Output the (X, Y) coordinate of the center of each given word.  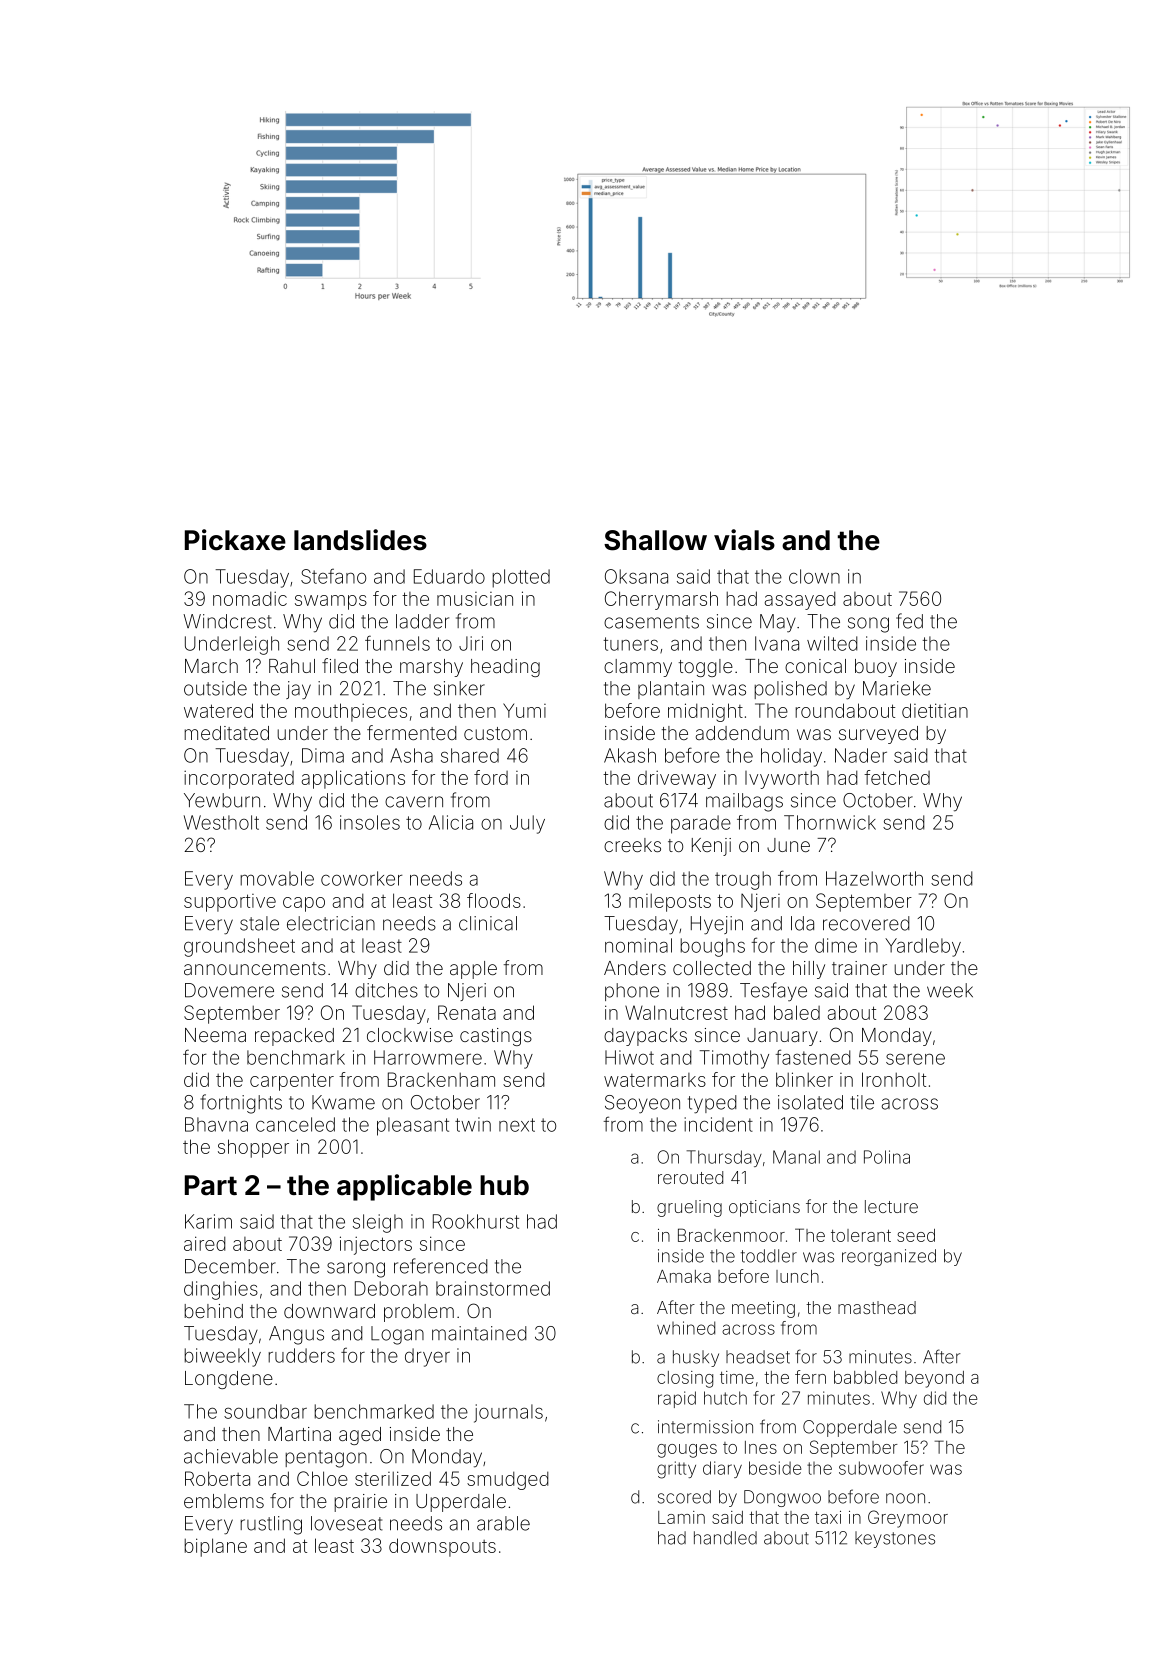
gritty (676, 1470)
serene (915, 1059)
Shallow (655, 540)
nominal (638, 945)
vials (744, 540)
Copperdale (850, 1428)
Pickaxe (235, 540)
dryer (427, 1357)
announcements (255, 968)
